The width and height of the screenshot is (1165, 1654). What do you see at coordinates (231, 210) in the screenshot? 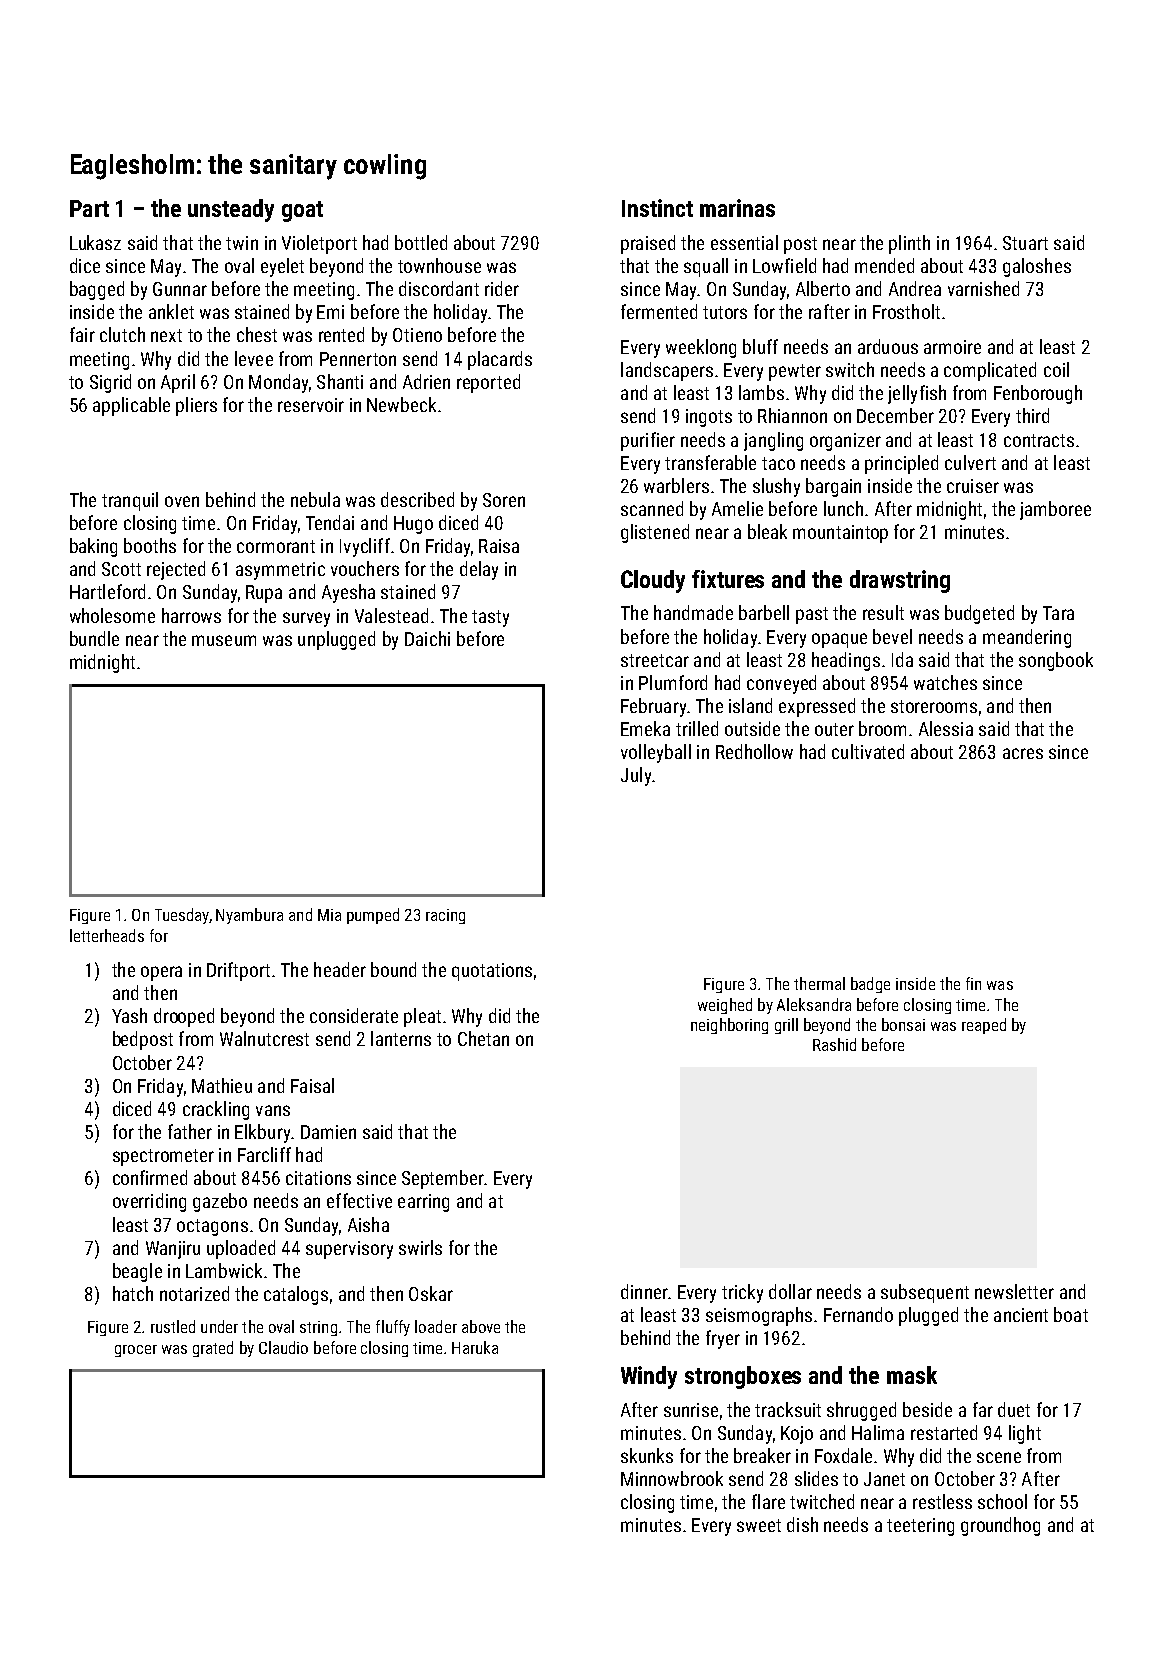
I see `unsteady` at bounding box center [231, 210].
